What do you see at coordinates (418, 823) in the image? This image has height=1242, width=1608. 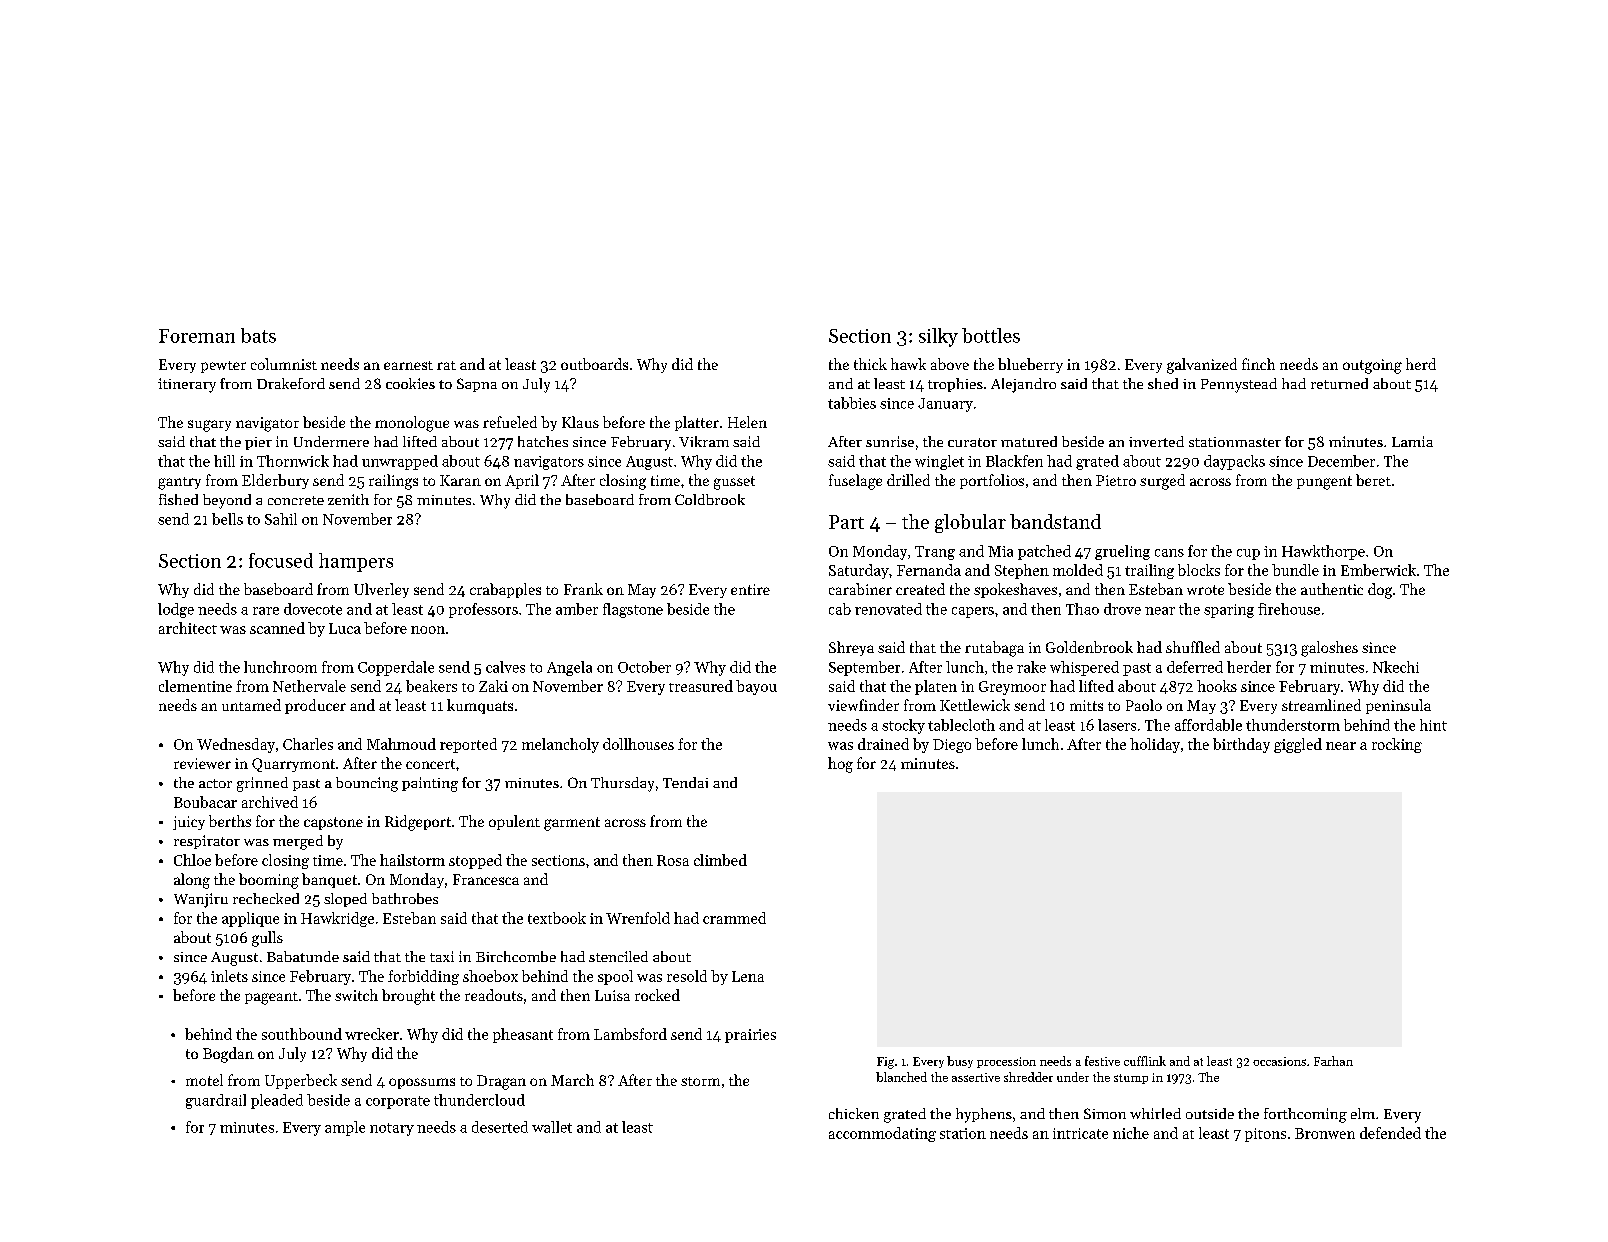 I see `Ridgeport` at bounding box center [418, 823].
